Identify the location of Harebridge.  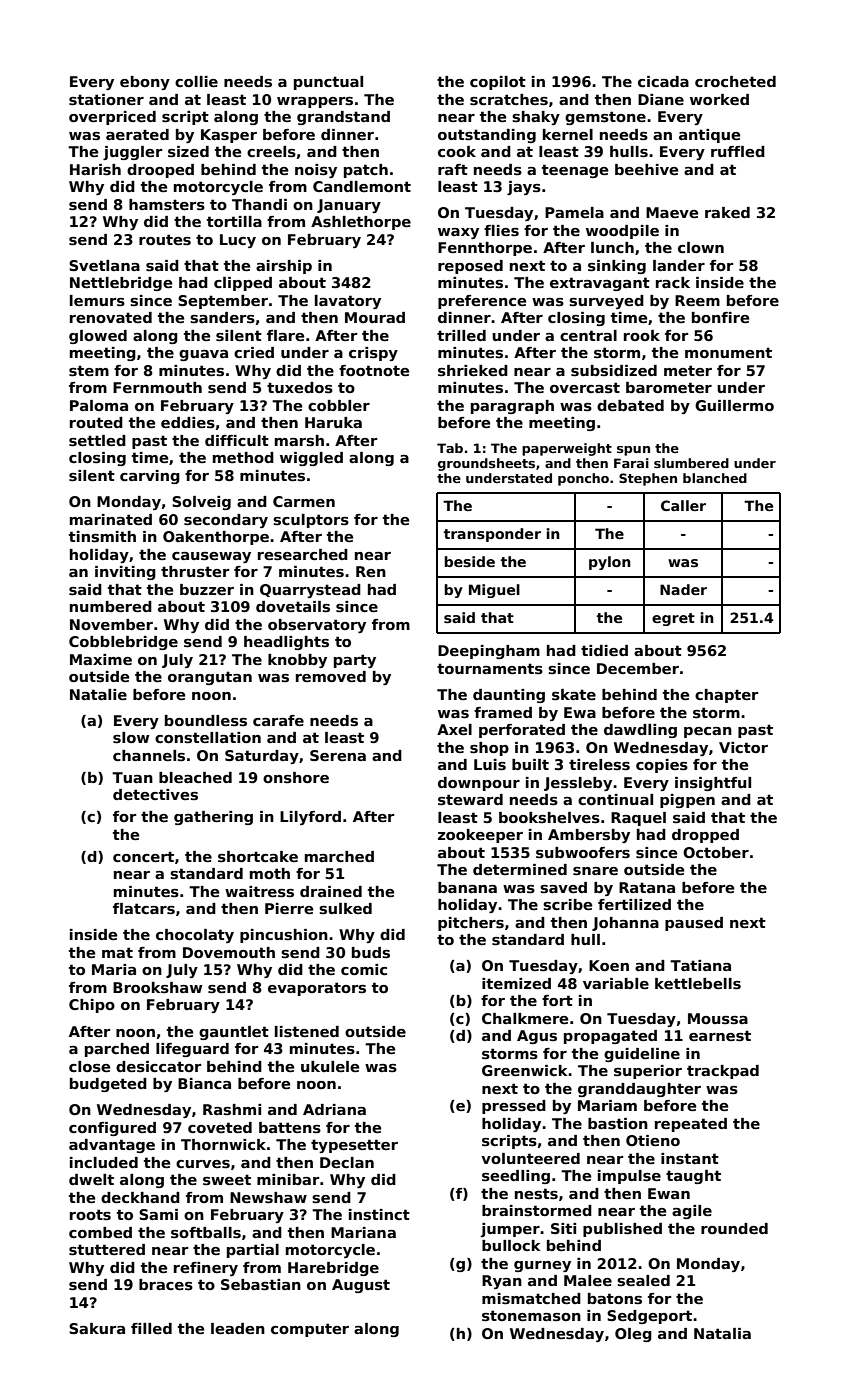
(333, 1269).
